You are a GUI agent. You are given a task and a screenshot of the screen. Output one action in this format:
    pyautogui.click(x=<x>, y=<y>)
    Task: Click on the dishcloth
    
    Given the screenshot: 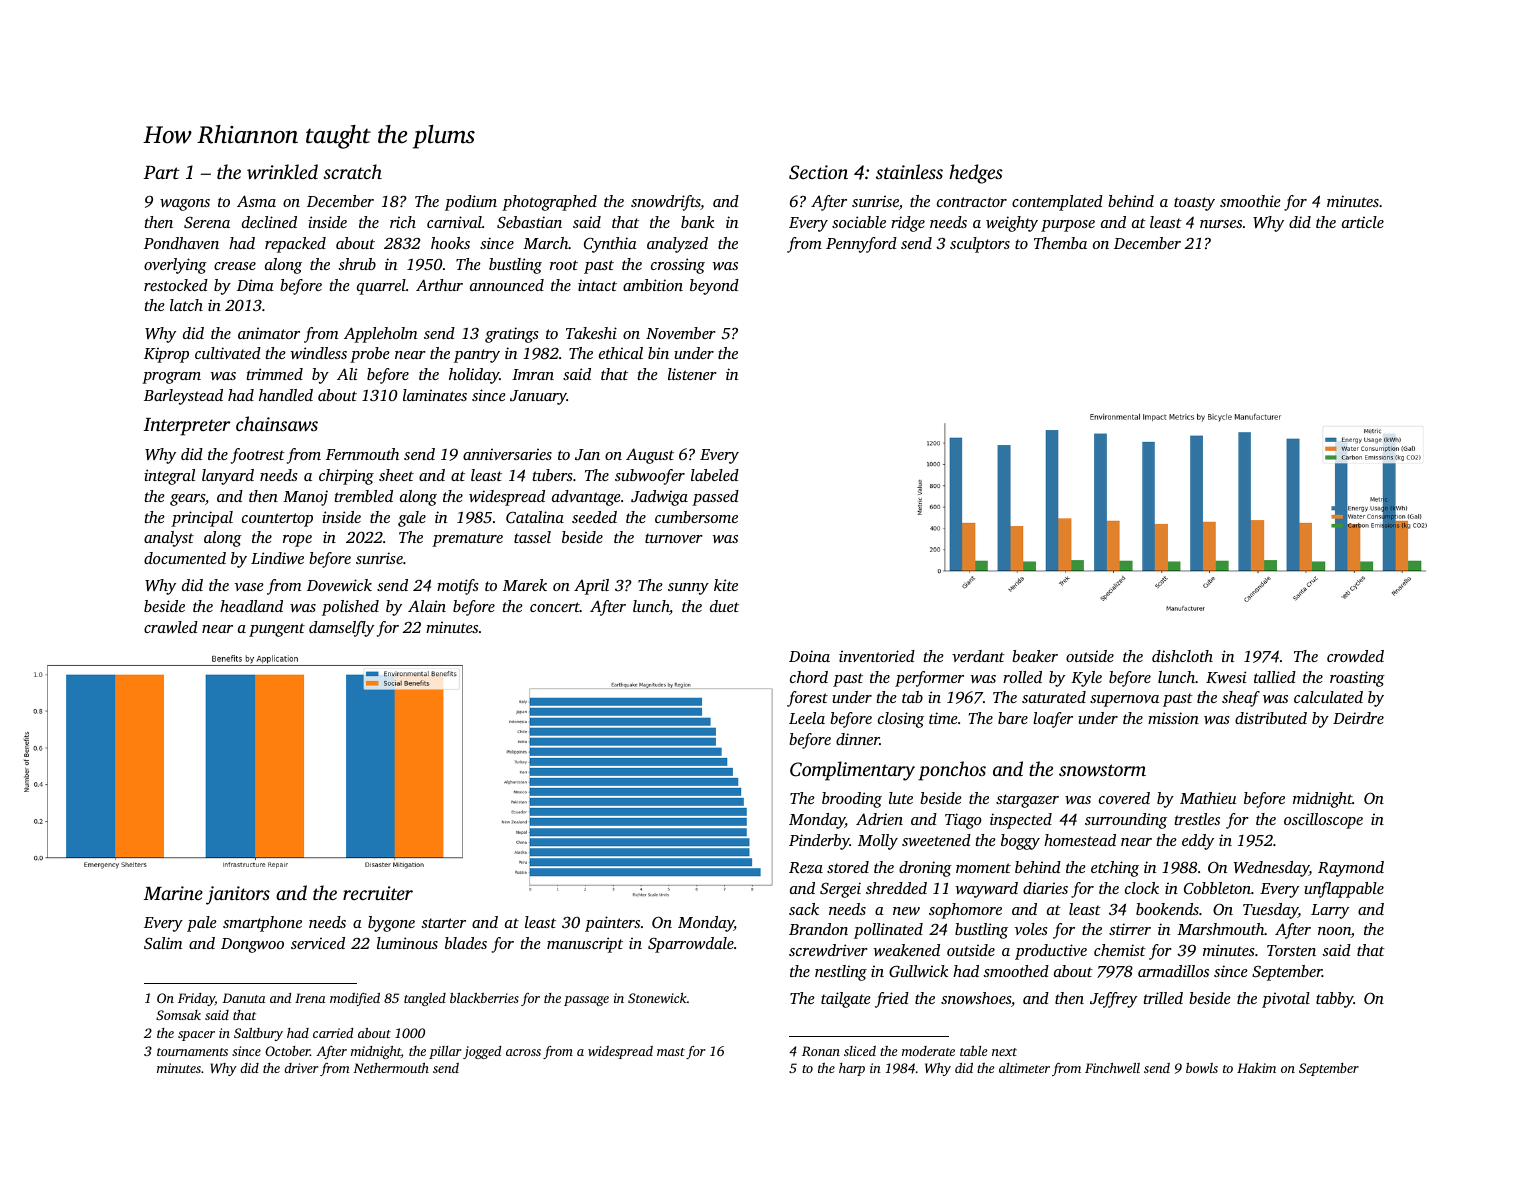 What is the action you would take?
    pyautogui.click(x=1182, y=656)
